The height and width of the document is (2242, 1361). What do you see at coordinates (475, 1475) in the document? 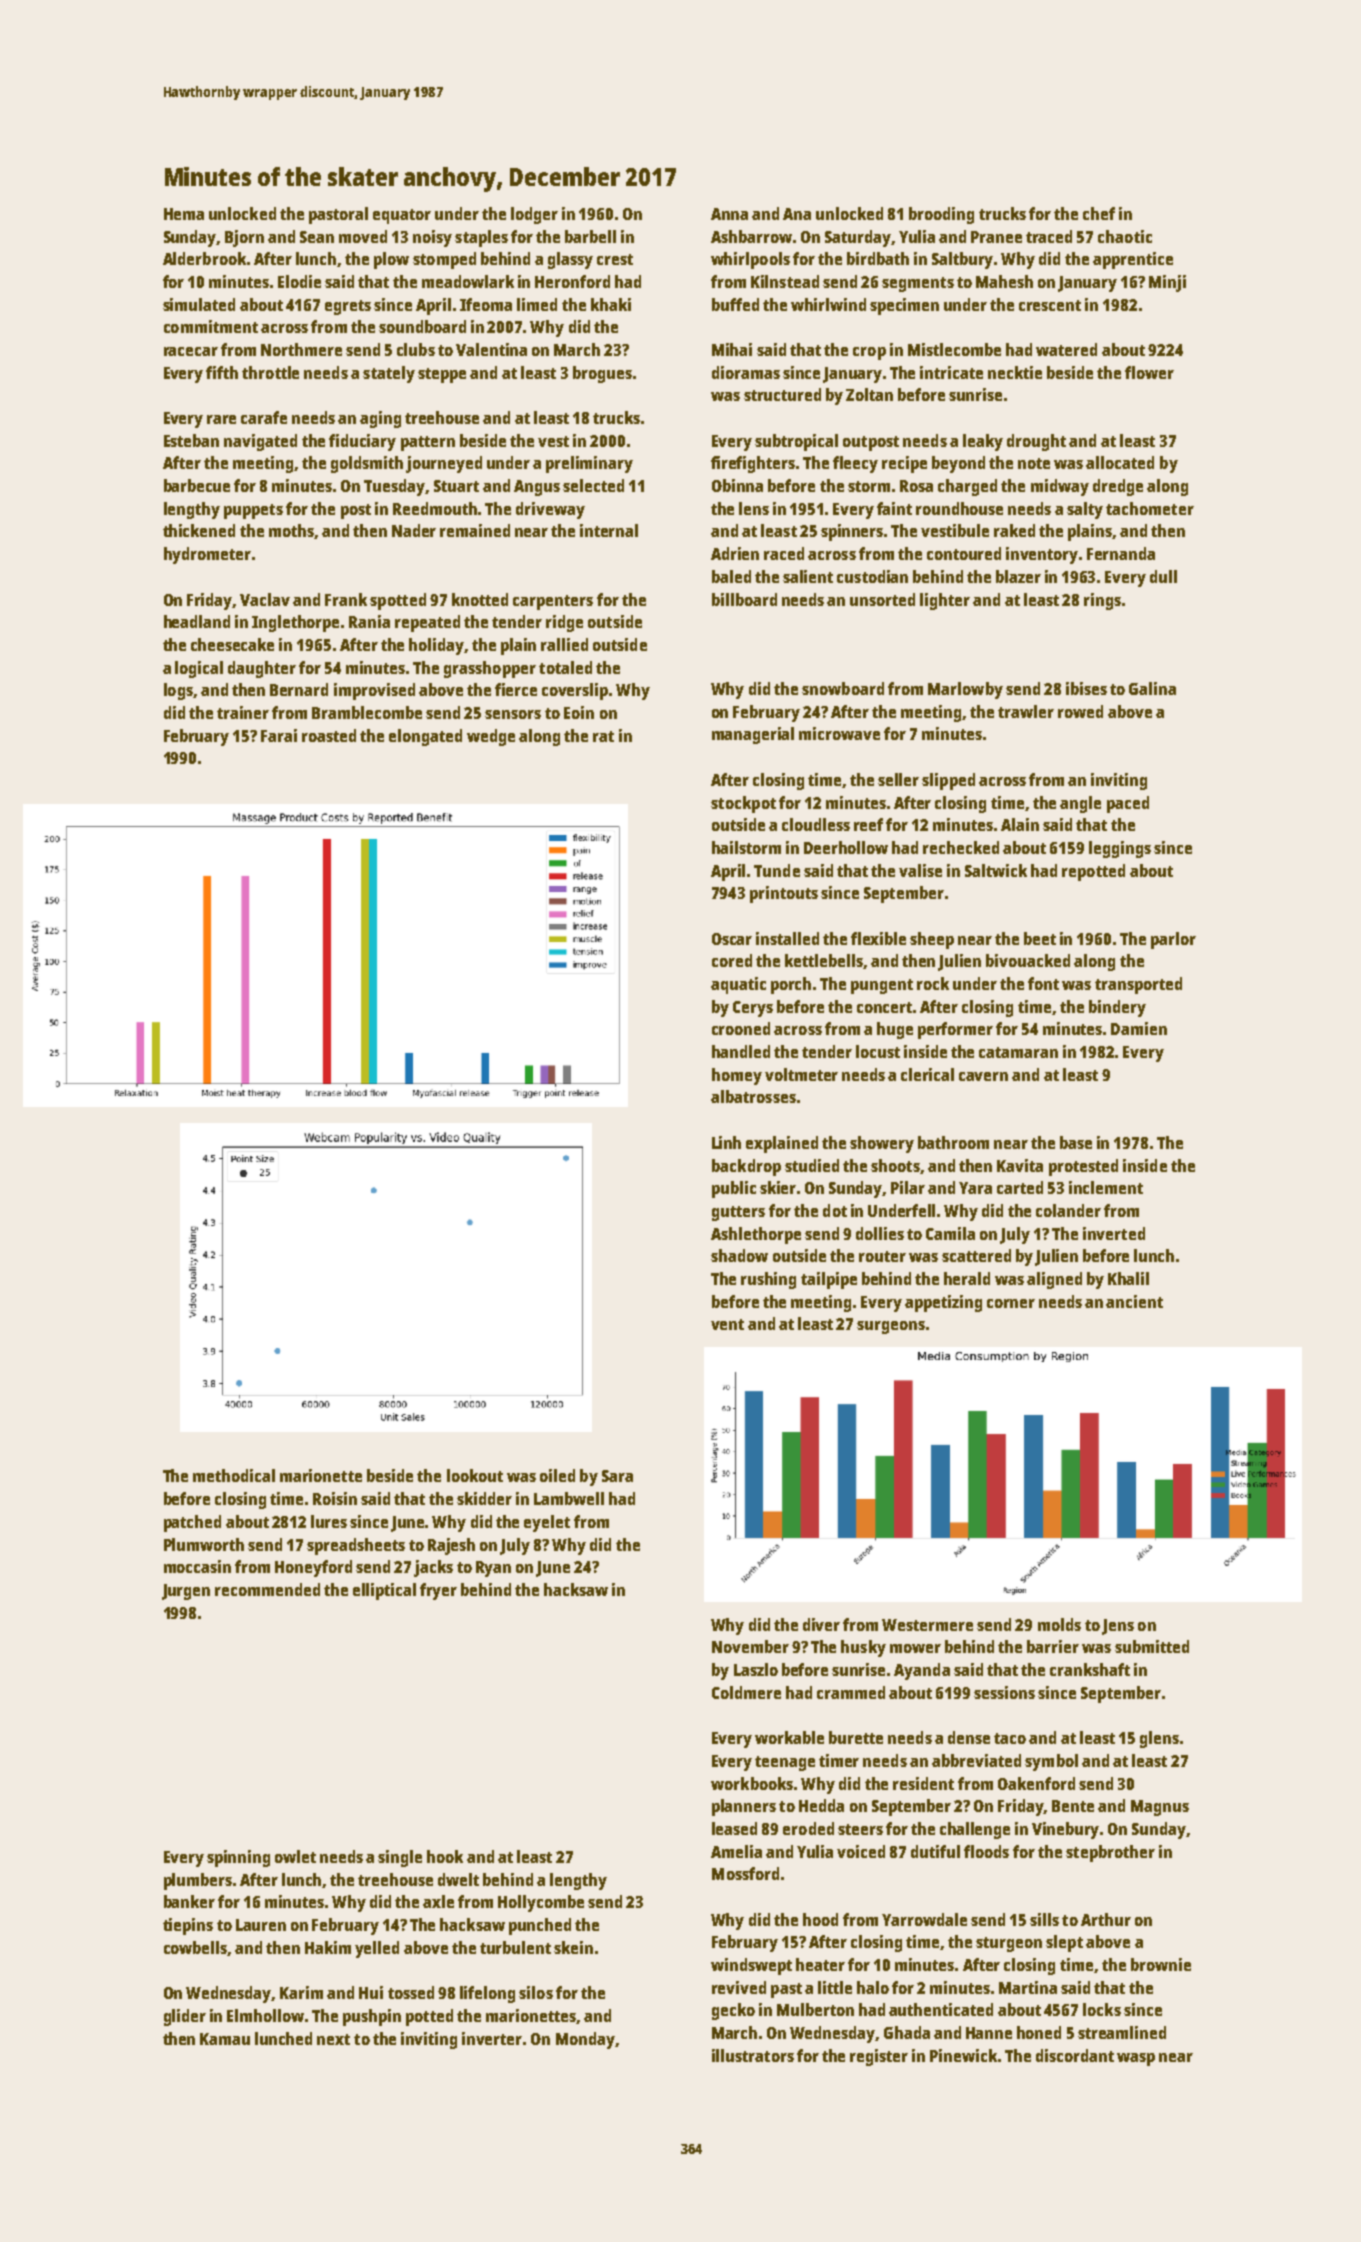
I see `lookout` at bounding box center [475, 1475].
